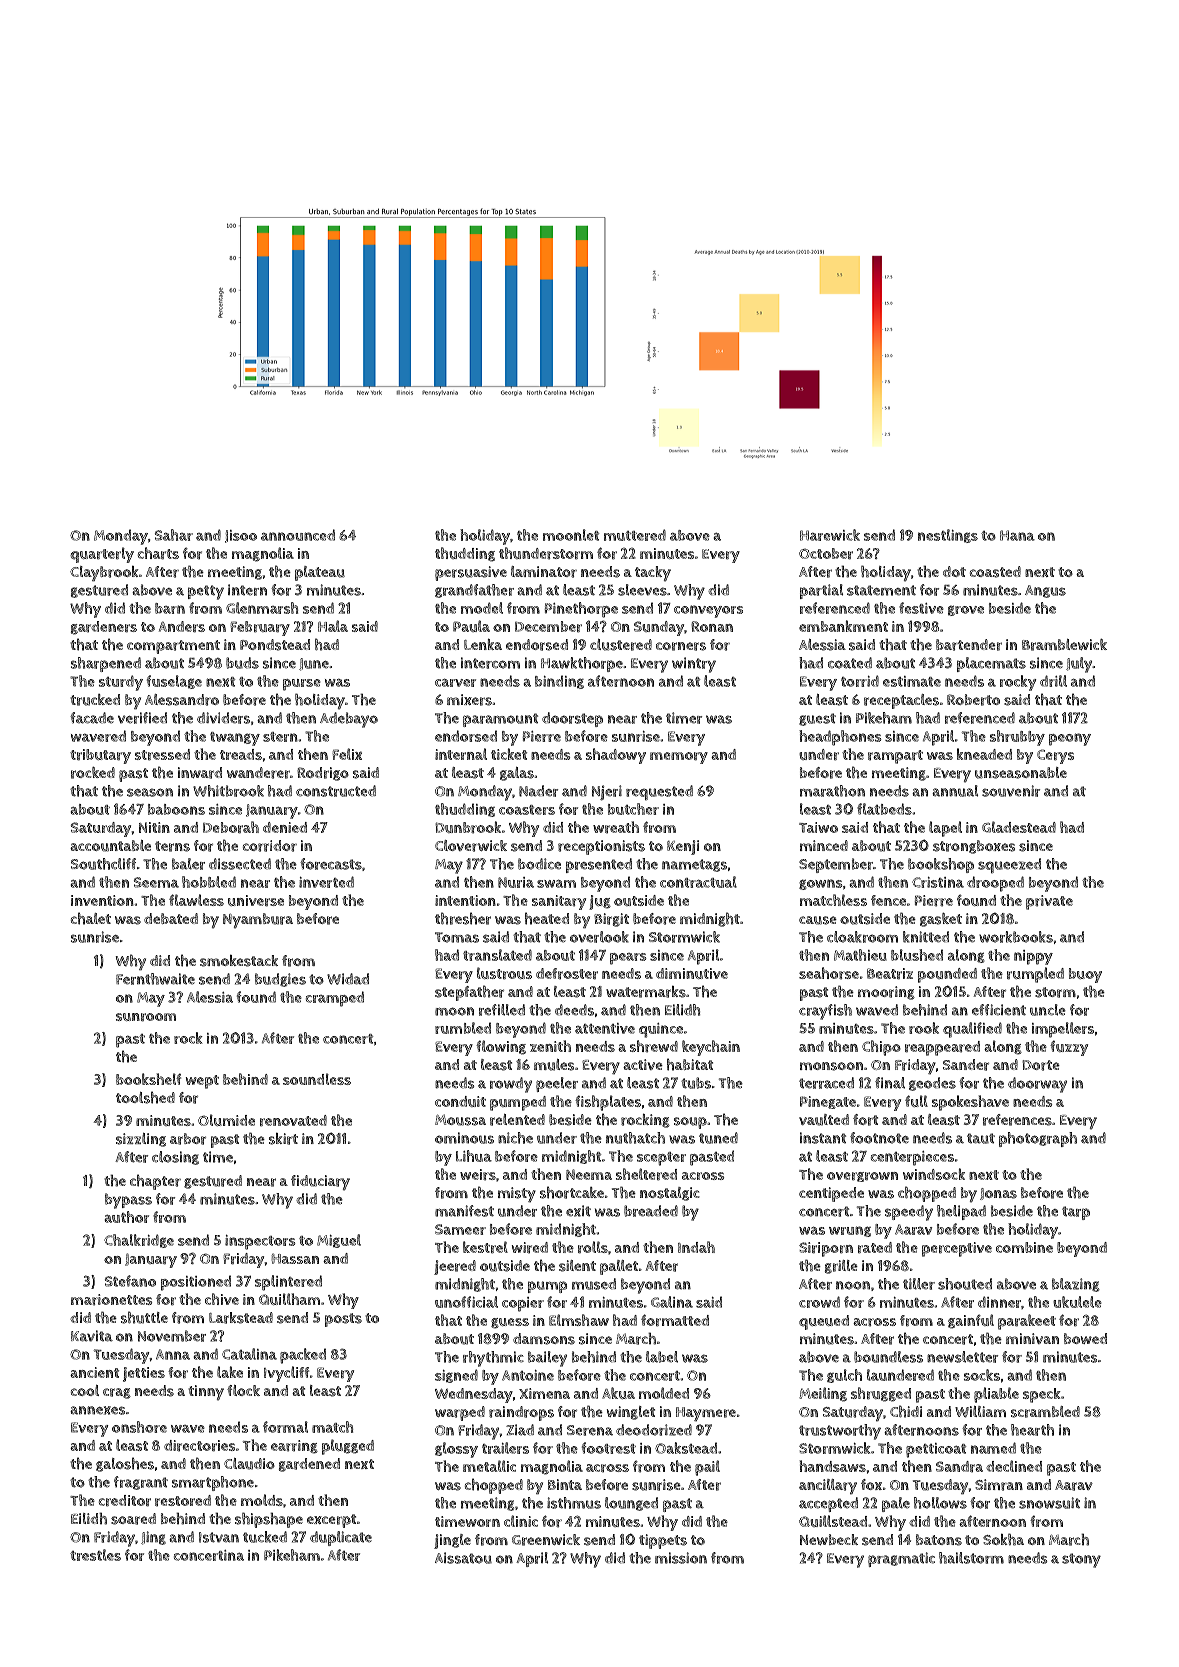 The height and width of the document is (1667, 1179). What do you see at coordinates (948, 536) in the document?
I see `nestlings` at bounding box center [948, 536].
